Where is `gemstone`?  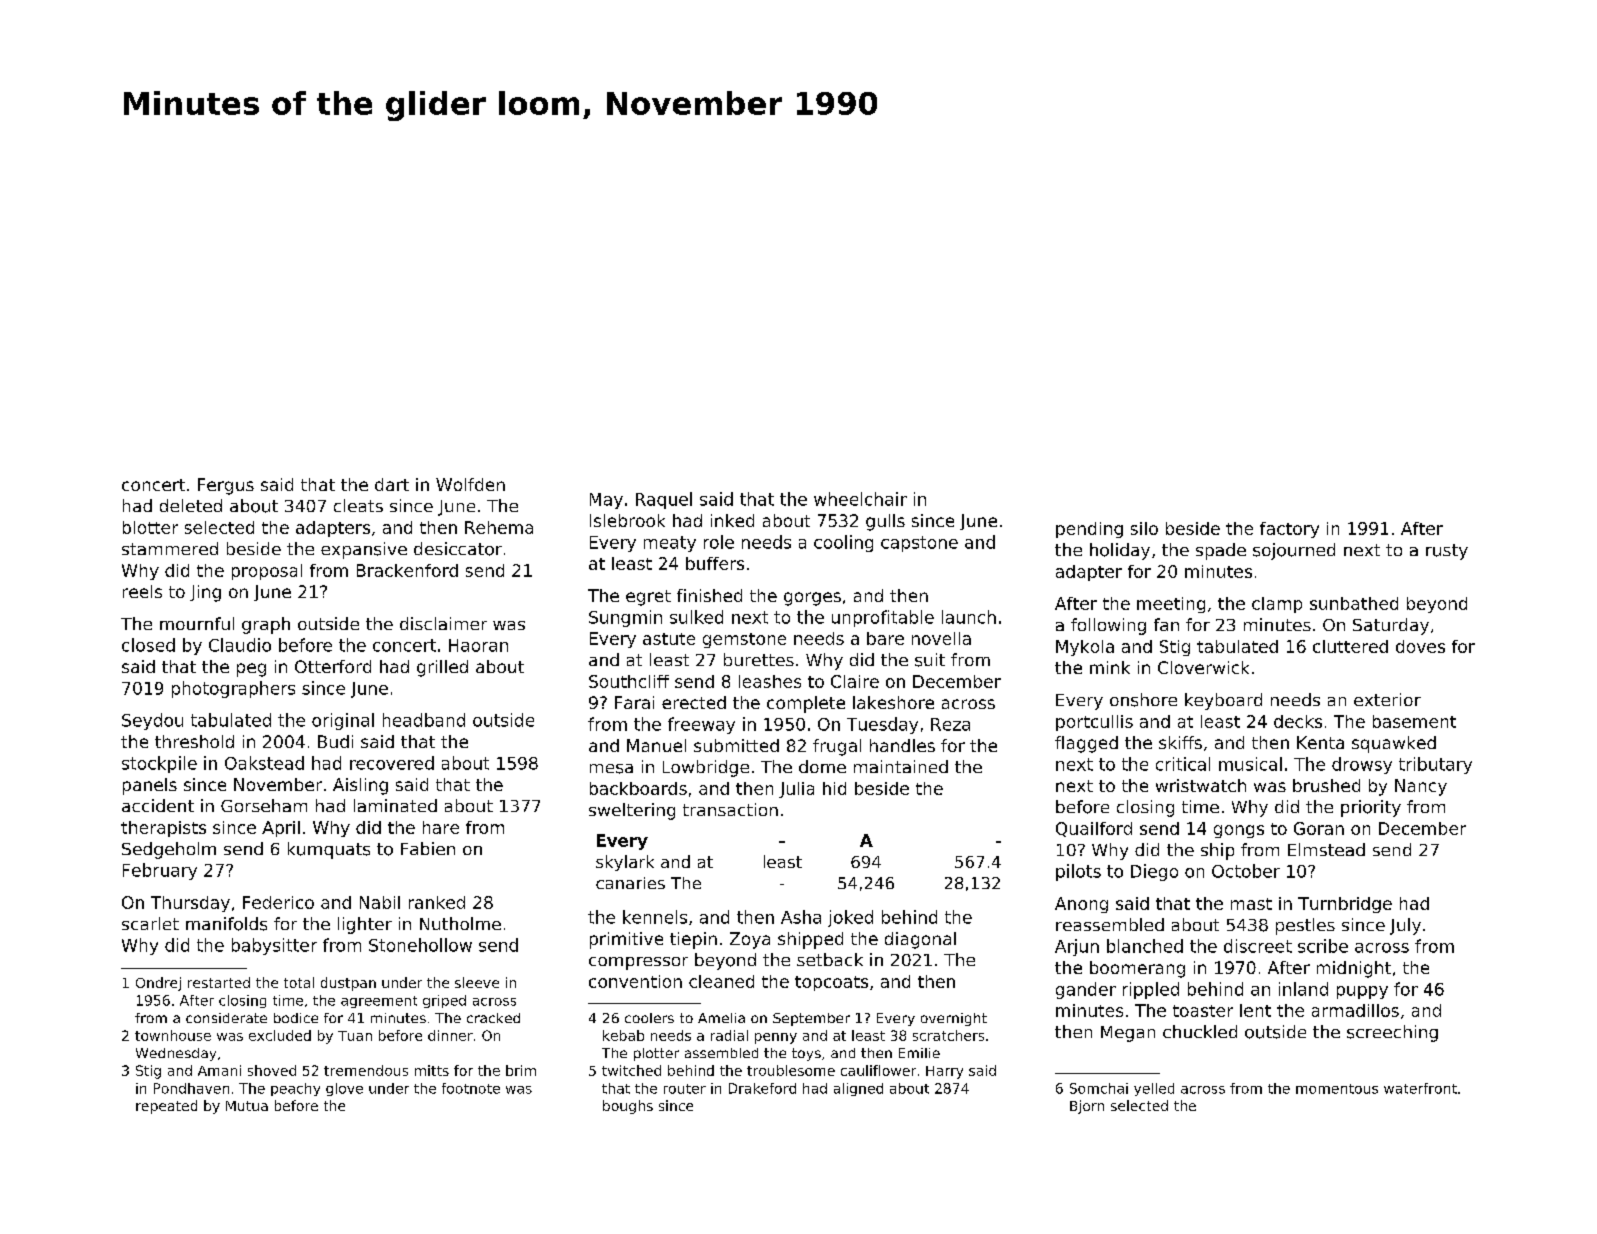 gemstone is located at coordinates (744, 640).
